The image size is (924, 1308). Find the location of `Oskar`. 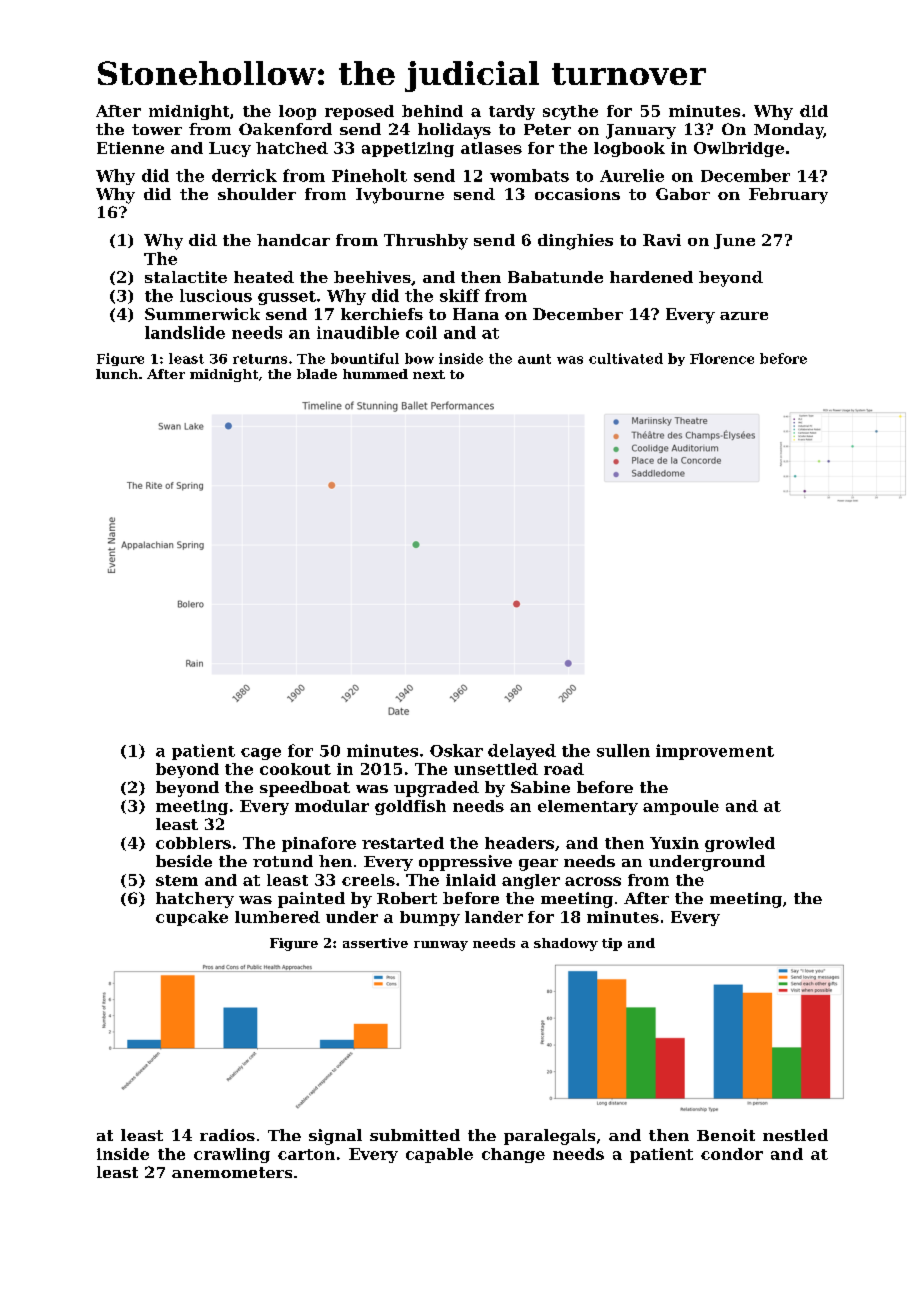

Oskar is located at coordinates (456, 750).
